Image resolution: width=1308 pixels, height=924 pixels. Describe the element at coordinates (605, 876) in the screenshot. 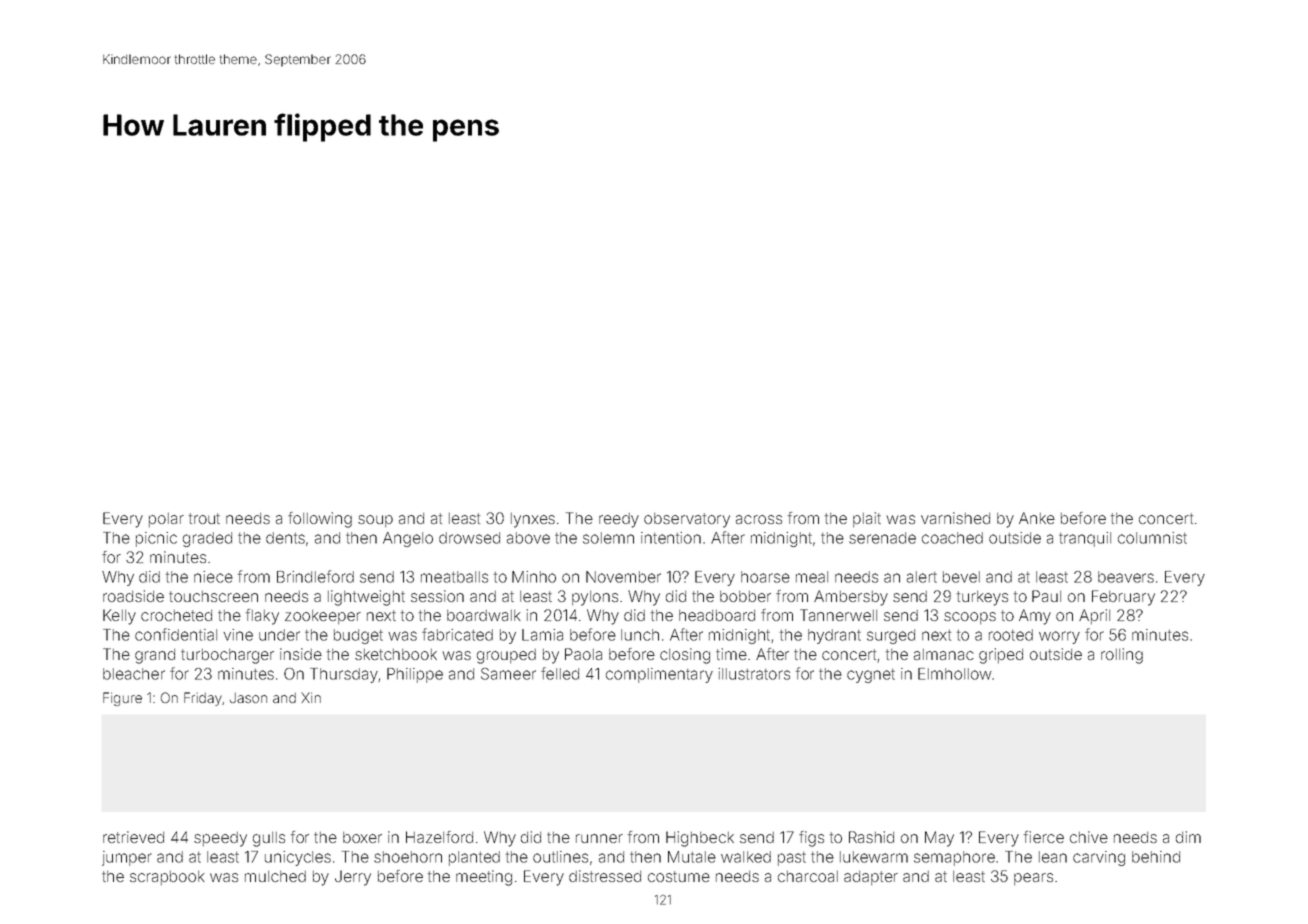

I see `distressed` at that location.
